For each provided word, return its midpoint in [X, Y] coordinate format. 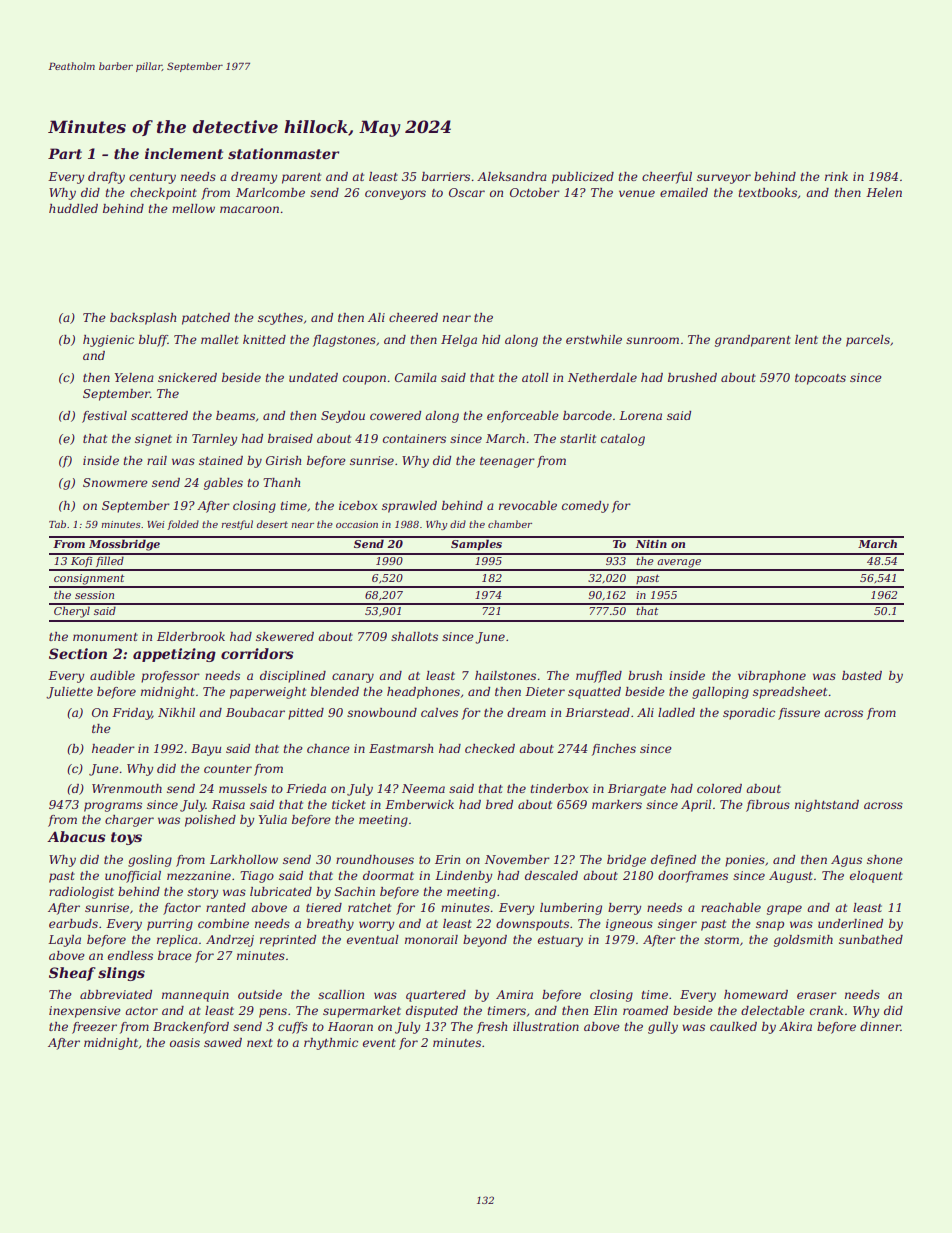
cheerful [667, 178]
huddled [73, 208]
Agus [846, 861]
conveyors [395, 195]
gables [223, 484]
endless [130, 955]
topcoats [820, 379]
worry [376, 926]
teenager [507, 462]
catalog [623, 440]
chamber [510, 524]
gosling [150, 861]
